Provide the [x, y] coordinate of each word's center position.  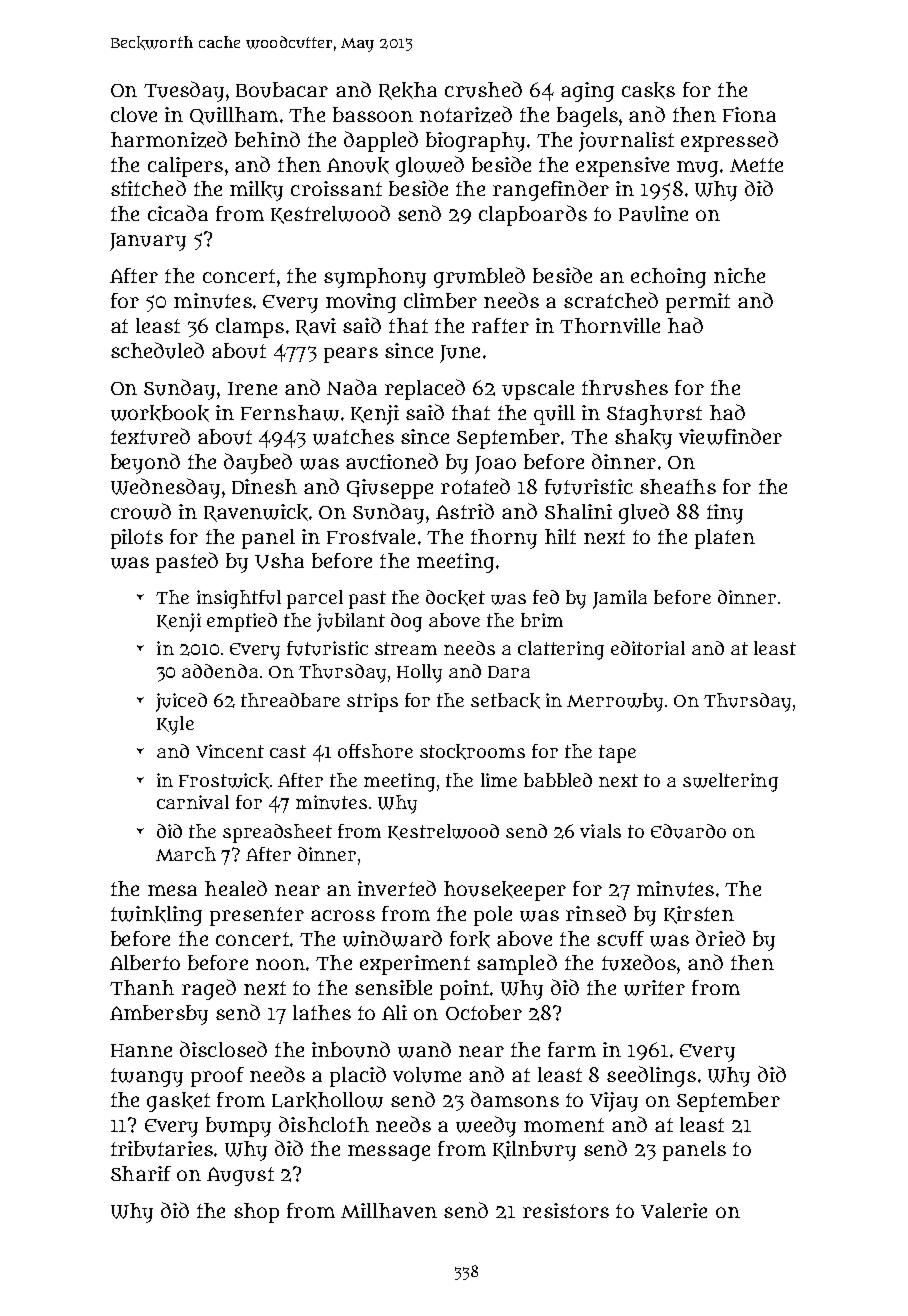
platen [725, 539]
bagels [587, 117]
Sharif [141, 1173]
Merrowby [615, 702]
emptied [242, 622]
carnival [193, 802]
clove [134, 114]
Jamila [620, 599]
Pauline [653, 214]
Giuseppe [390, 489]
